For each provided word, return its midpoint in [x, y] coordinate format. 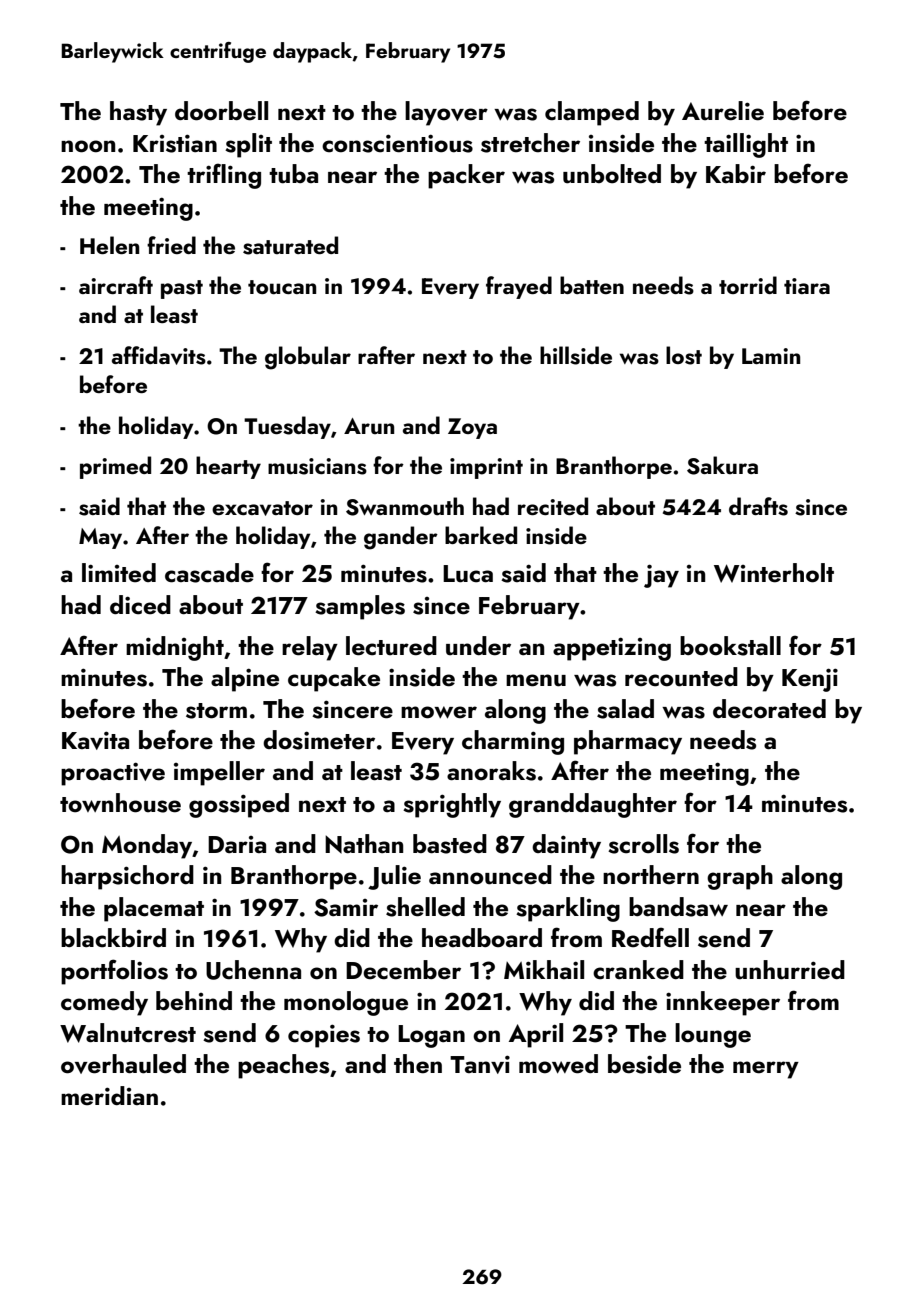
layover [446, 113]
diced [140, 605]
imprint [486, 468]
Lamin [771, 356]
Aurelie [723, 111]
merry [766, 1070]
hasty [138, 113]
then [418, 1064]
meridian [109, 1096]
